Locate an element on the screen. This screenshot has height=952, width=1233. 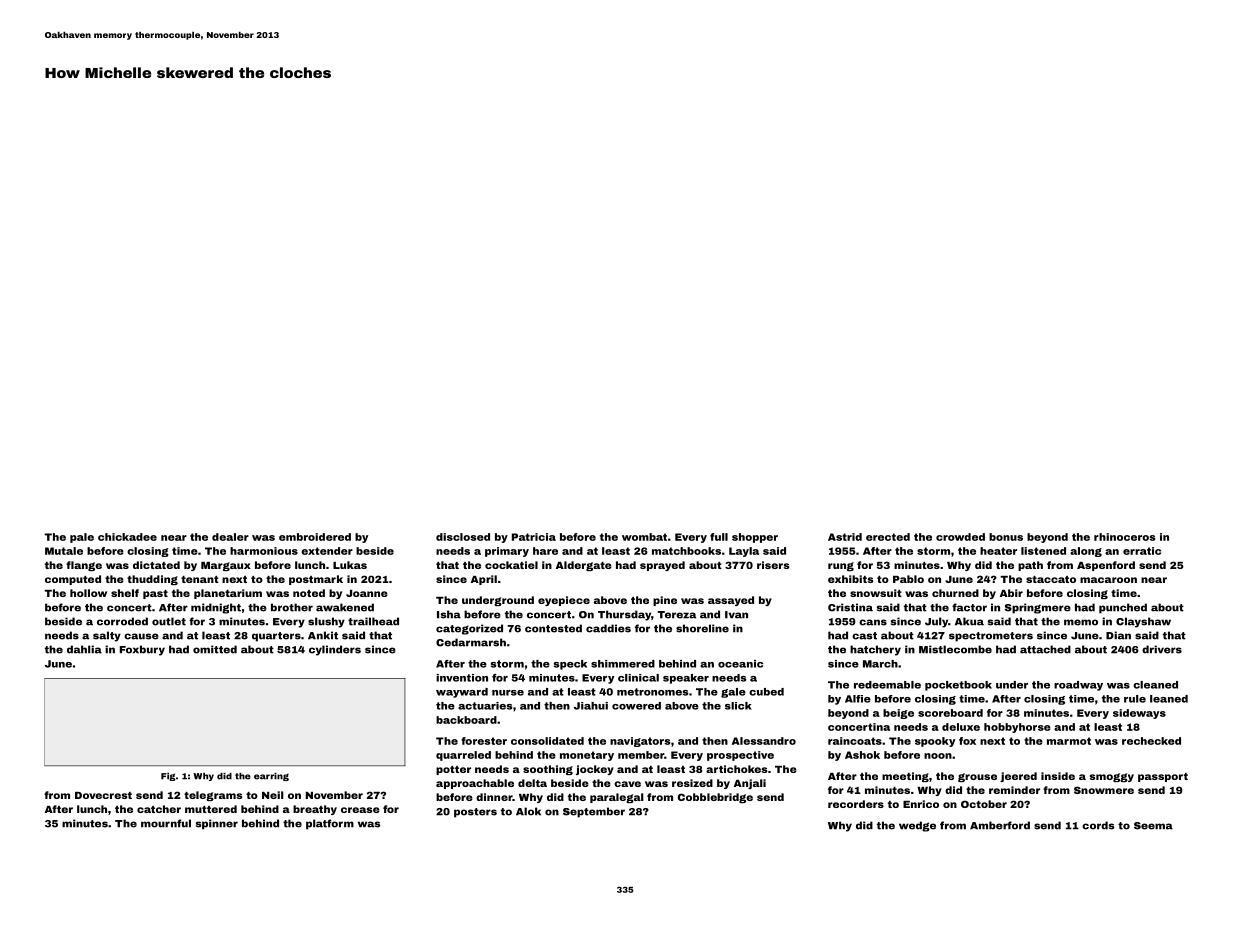
salty is located at coordinates (107, 636).
